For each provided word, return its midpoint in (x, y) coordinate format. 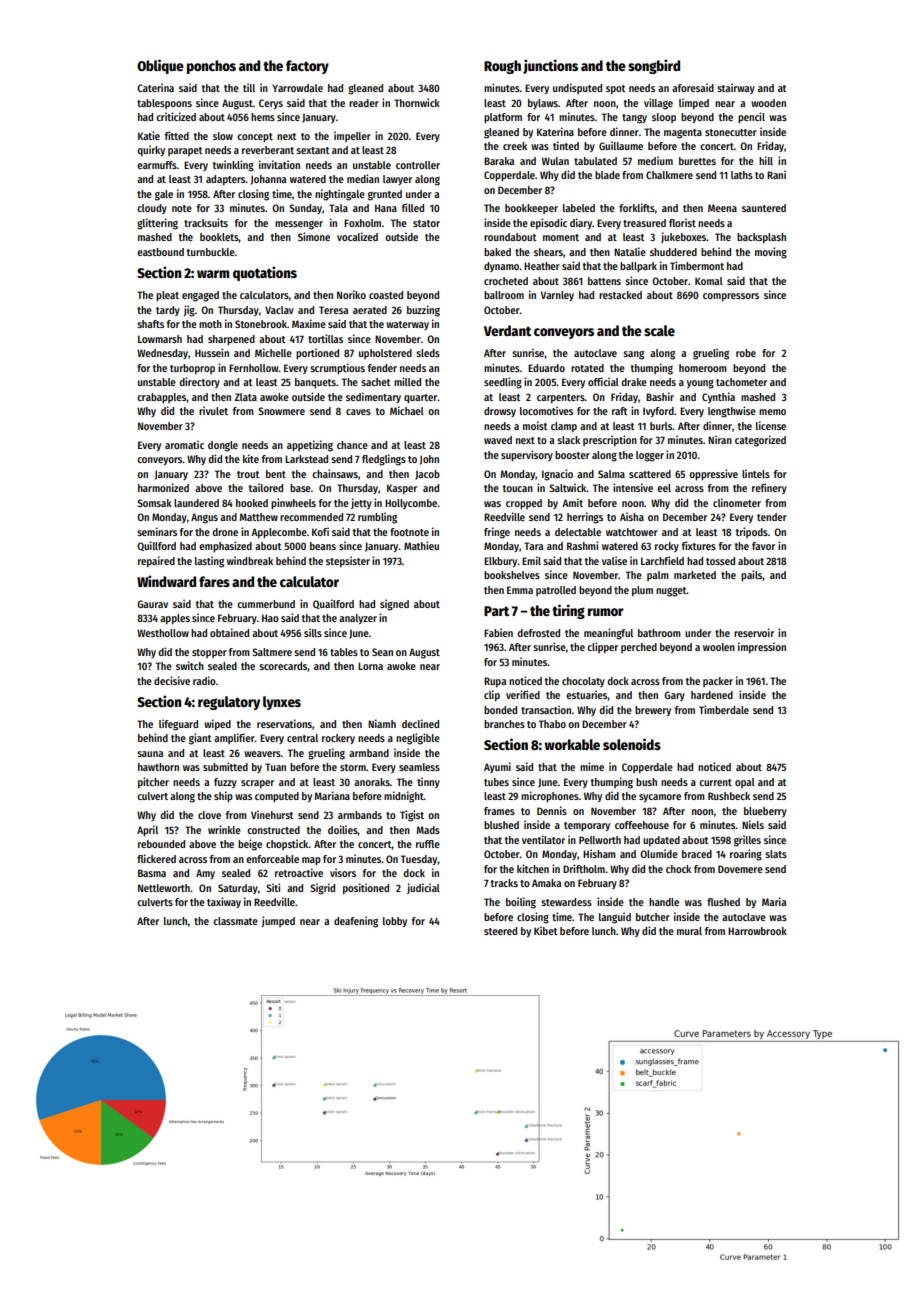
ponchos (211, 67)
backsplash (761, 238)
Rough (502, 67)
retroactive (299, 872)
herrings (585, 518)
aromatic (184, 444)
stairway (736, 88)
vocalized (357, 236)
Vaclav (279, 310)
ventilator (543, 839)
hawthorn (158, 767)
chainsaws (335, 473)
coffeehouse (642, 825)
